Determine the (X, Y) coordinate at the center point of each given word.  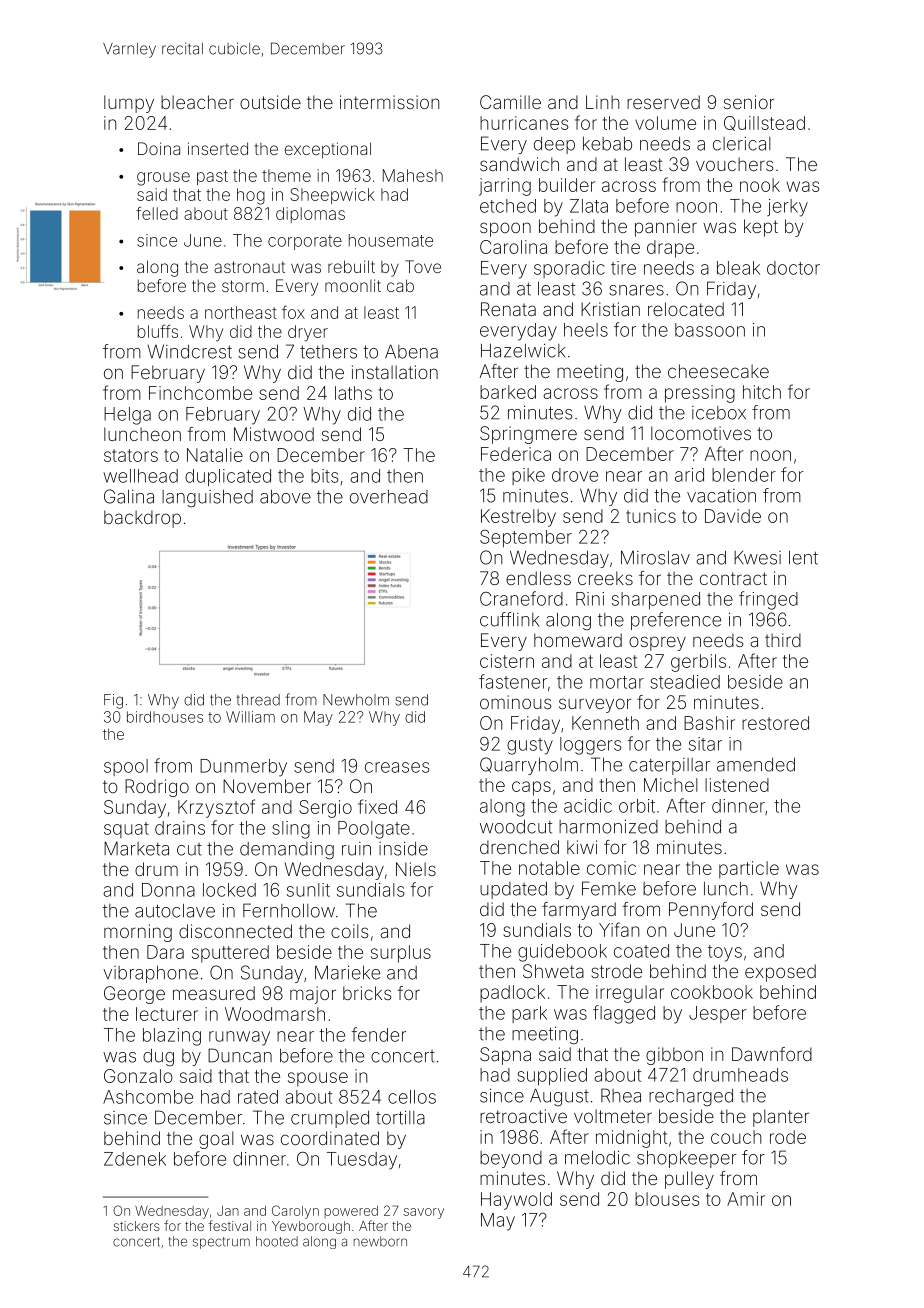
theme (286, 175)
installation (395, 372)
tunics (651, 516)
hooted (277, 1241)
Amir (746, 1199)
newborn (380, 1241)
